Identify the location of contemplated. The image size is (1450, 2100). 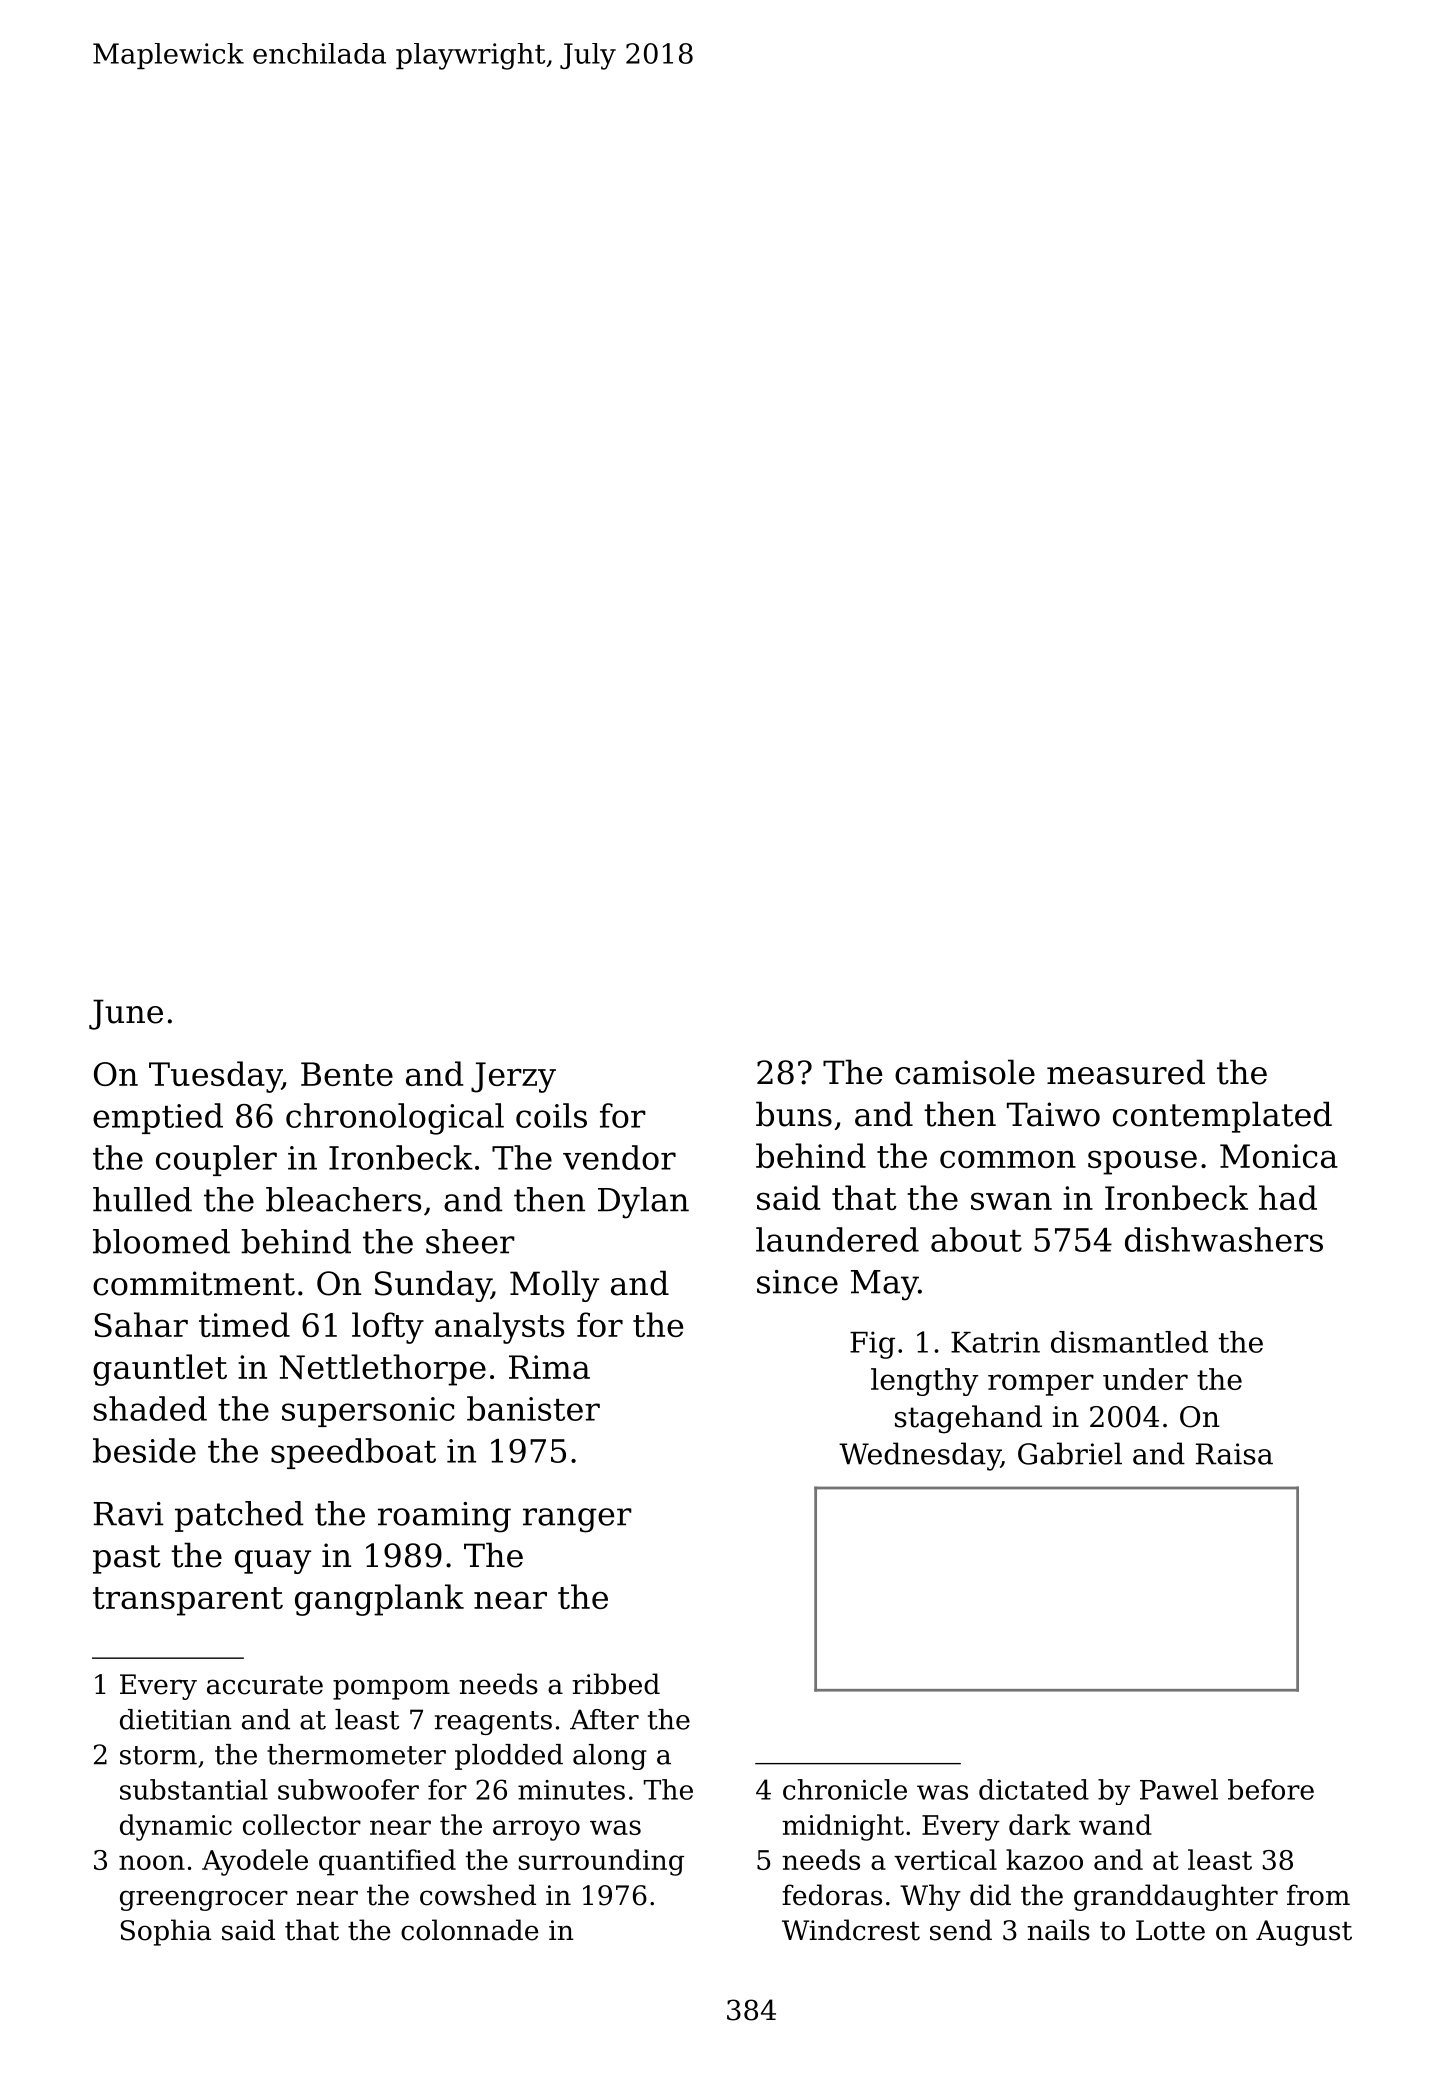
(1222, 1117).
